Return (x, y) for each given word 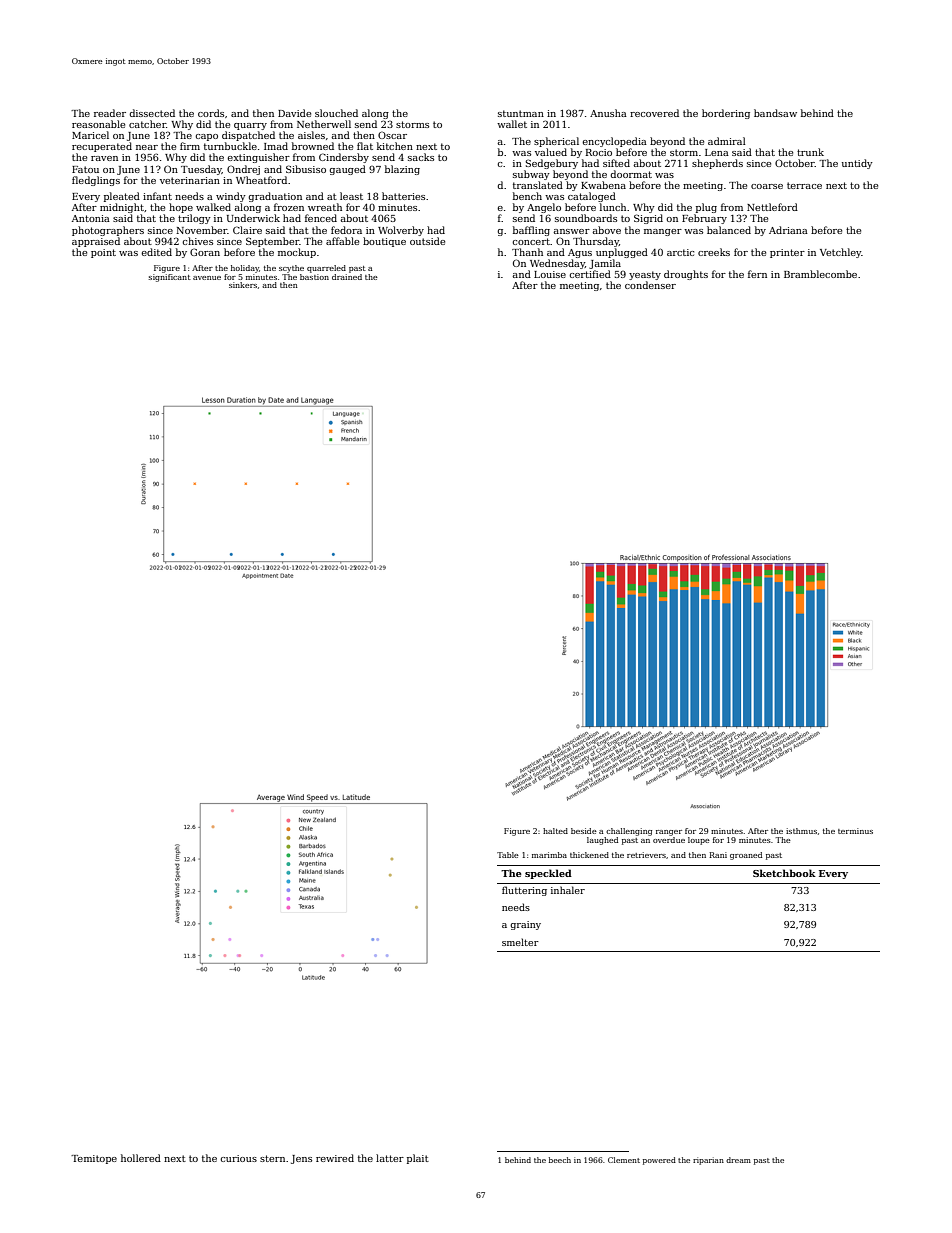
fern (757, 274)
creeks (714, 252)
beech (560, 1160)
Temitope (94, 1159)
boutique (384, 242)
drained (347, 277)
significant (170, 278)
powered (659, 1161)
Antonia (91, 218)
